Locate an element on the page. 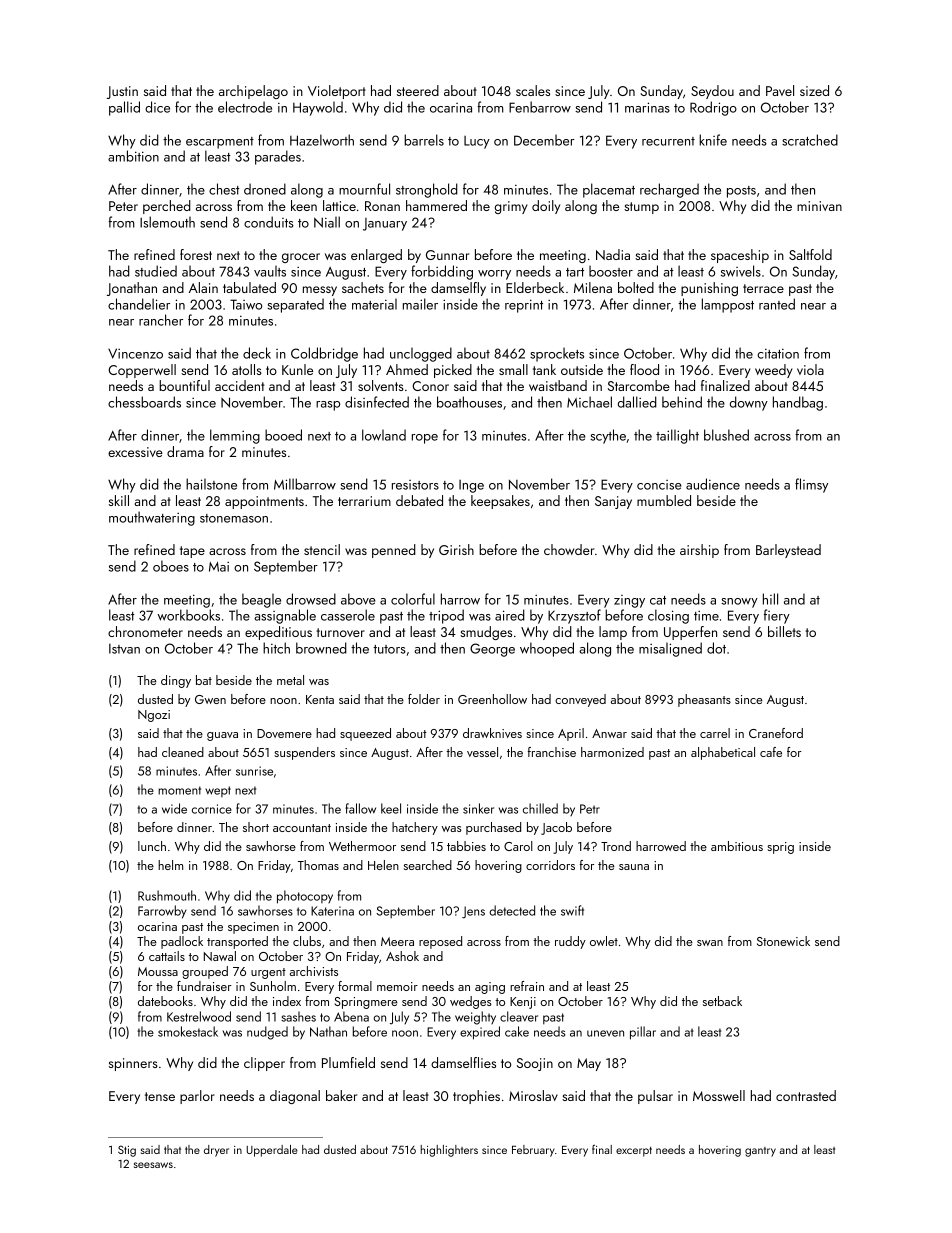 Image resolution: width=952 pixels, height=1233 pixels. sauna is located at coordinates (634, 867).
